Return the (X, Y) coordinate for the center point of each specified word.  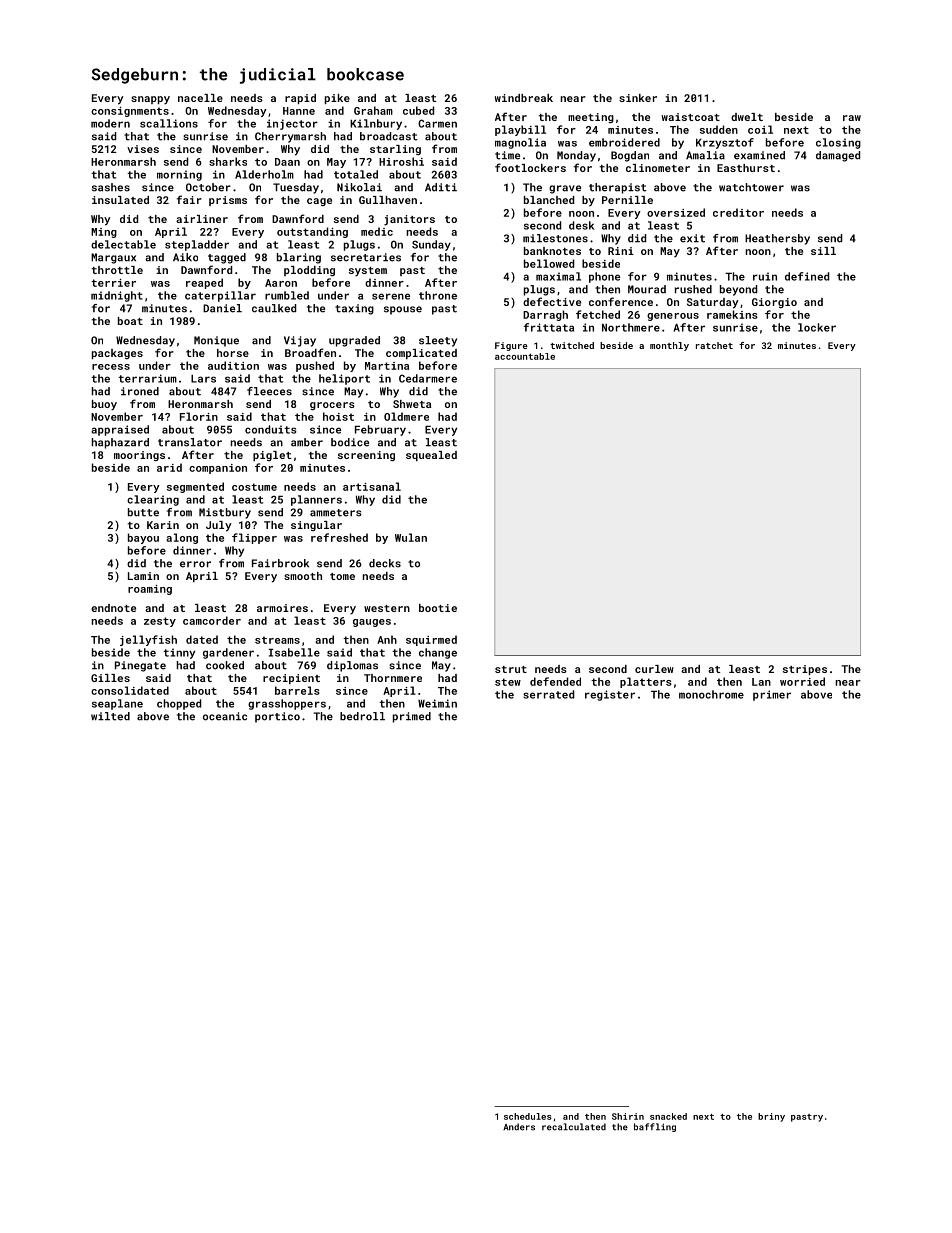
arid (169, 467)
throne (438, 295)
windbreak (524, 98)
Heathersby (777, 239)
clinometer (658, 168)
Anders (519, 1127)
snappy (150, 100)
